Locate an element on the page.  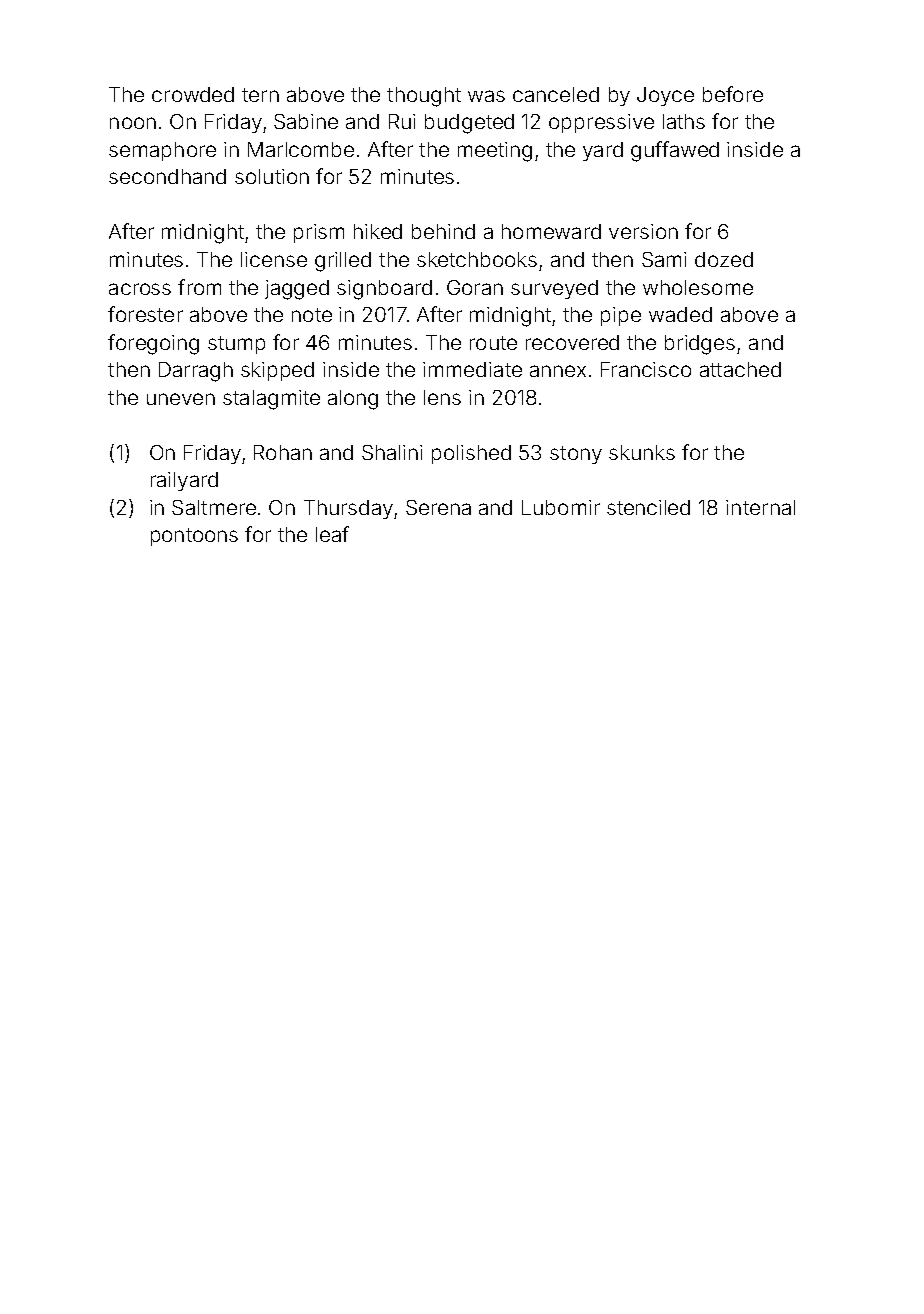
Saltmere is located at coordinates (214, 507).
